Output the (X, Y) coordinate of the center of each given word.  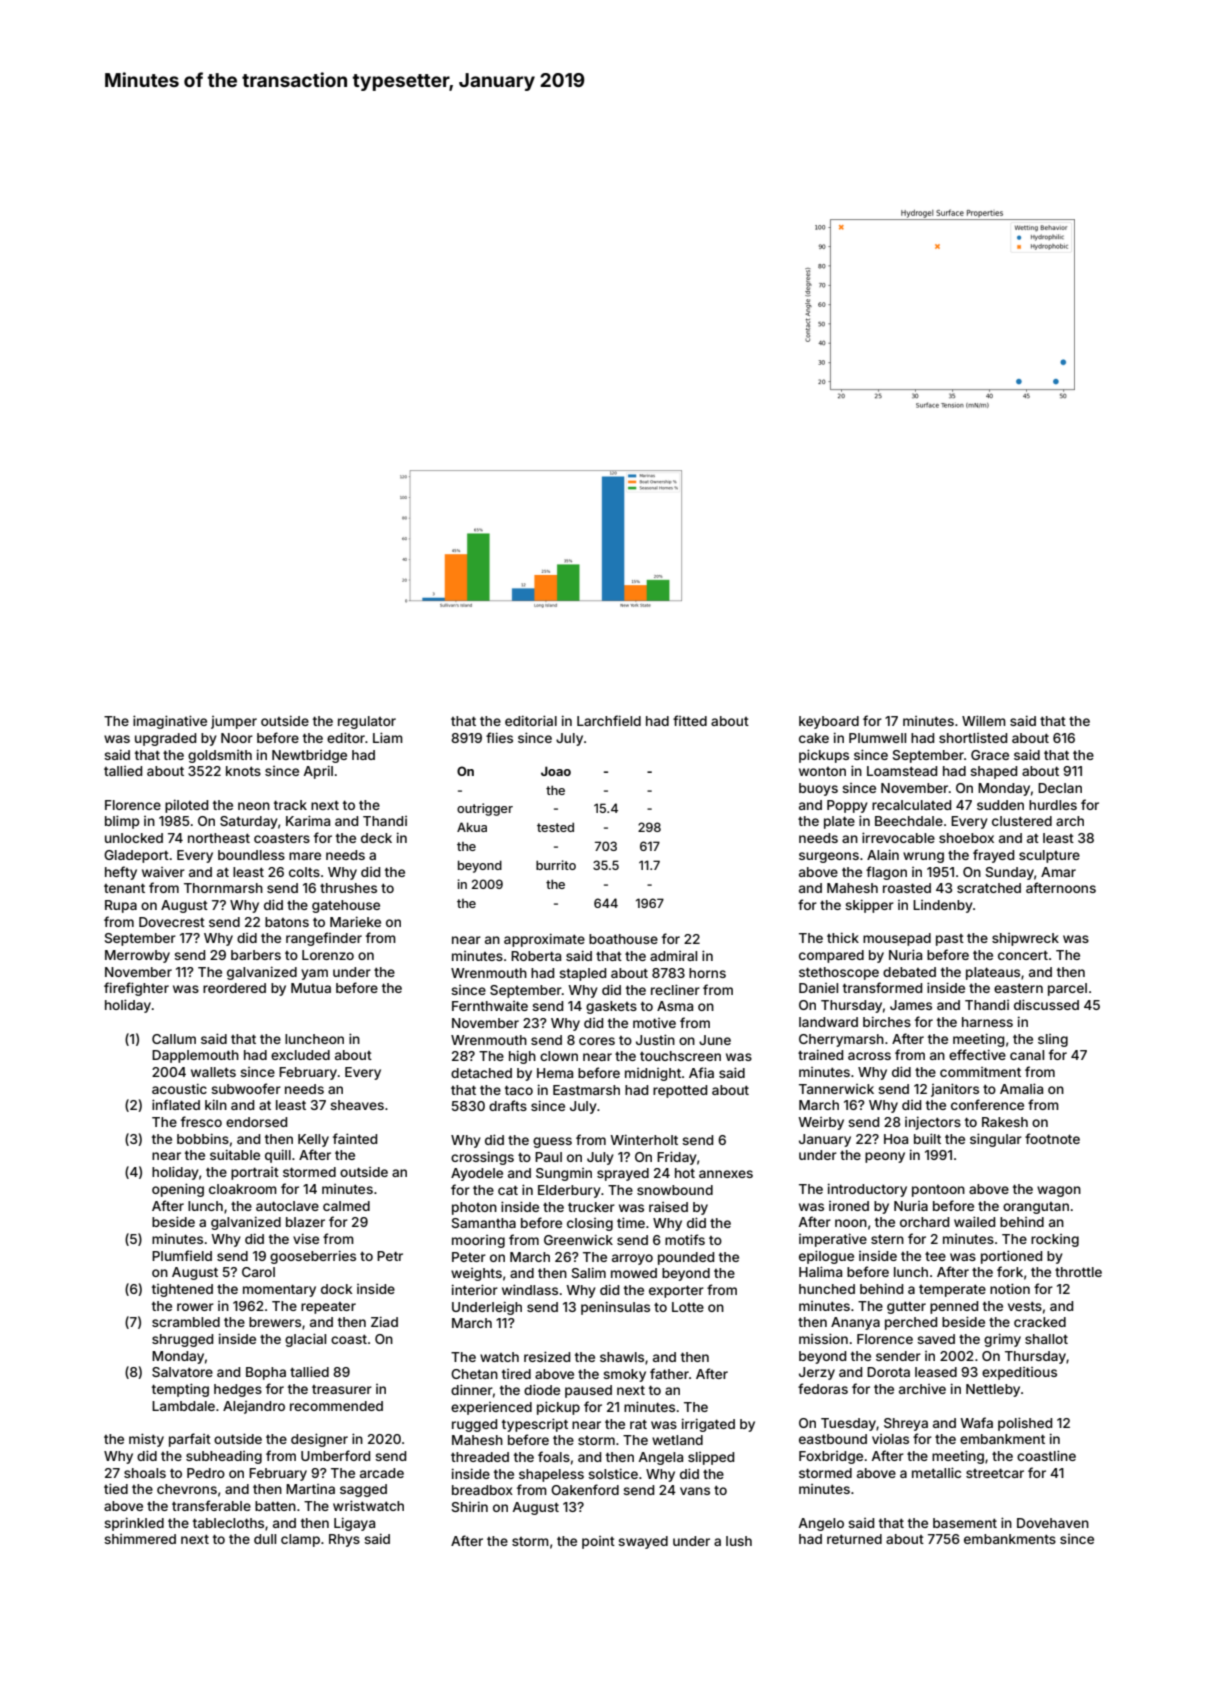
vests (1025, 1306)
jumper (234, 722)
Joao (556, 771)
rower (195, 1307)
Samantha (484, 1223)
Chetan (474, 1374)
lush (739, 1541)
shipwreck (1025, 939)
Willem (984, 720)
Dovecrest (172, 922)
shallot (1046, 1339)
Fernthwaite (490, 1006)
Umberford (335, 1455)
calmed (346, 1206)
